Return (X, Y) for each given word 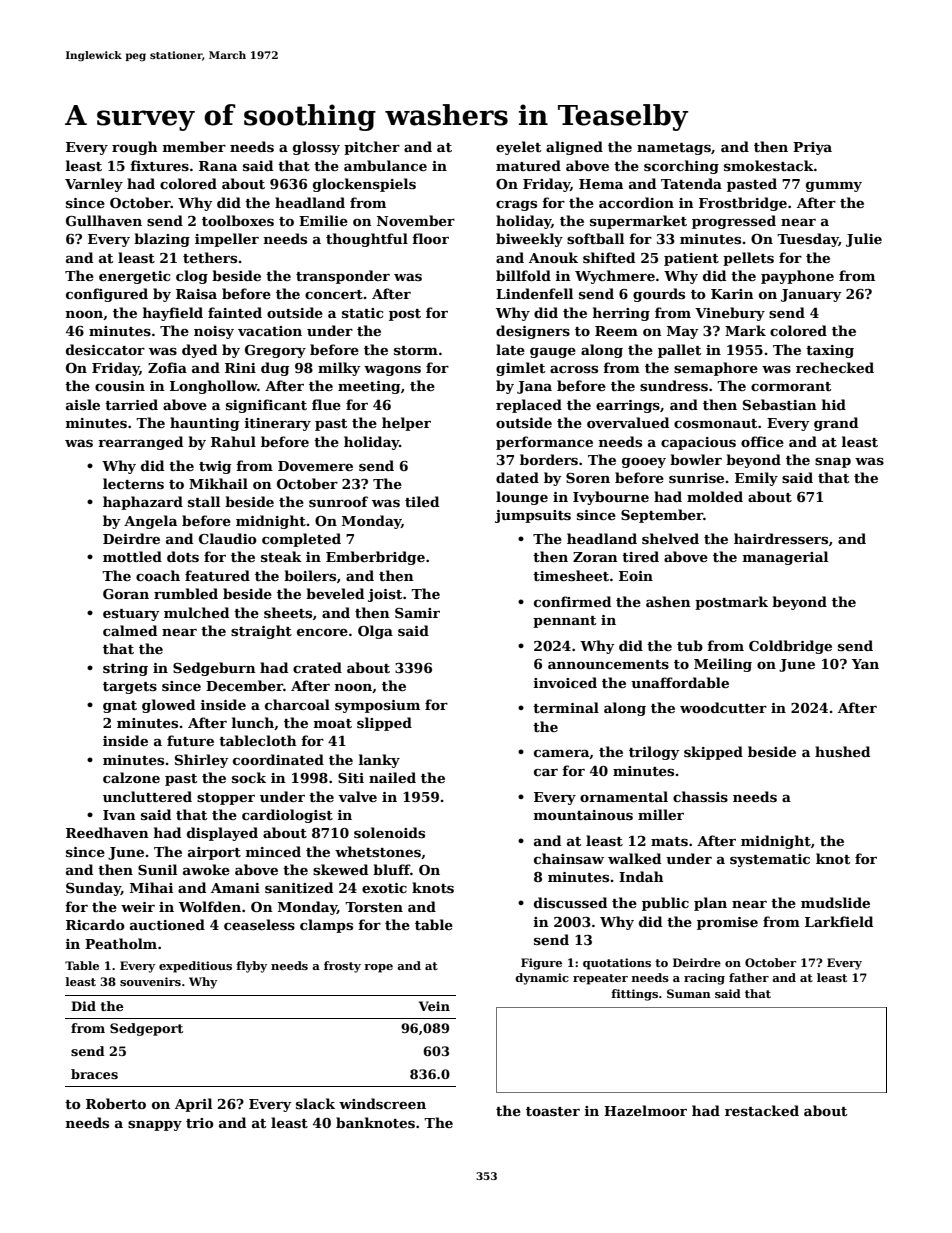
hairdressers (781, 538)
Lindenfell (534, 293)
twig (215, 467)
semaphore (716, 369)
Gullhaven (104, 220)
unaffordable (680, 682)
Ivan (119, 815)
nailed (392, 777)
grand (836, 424)
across (574, 369)
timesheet (571, 575)
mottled (132, 556)
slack (315, 1103)
